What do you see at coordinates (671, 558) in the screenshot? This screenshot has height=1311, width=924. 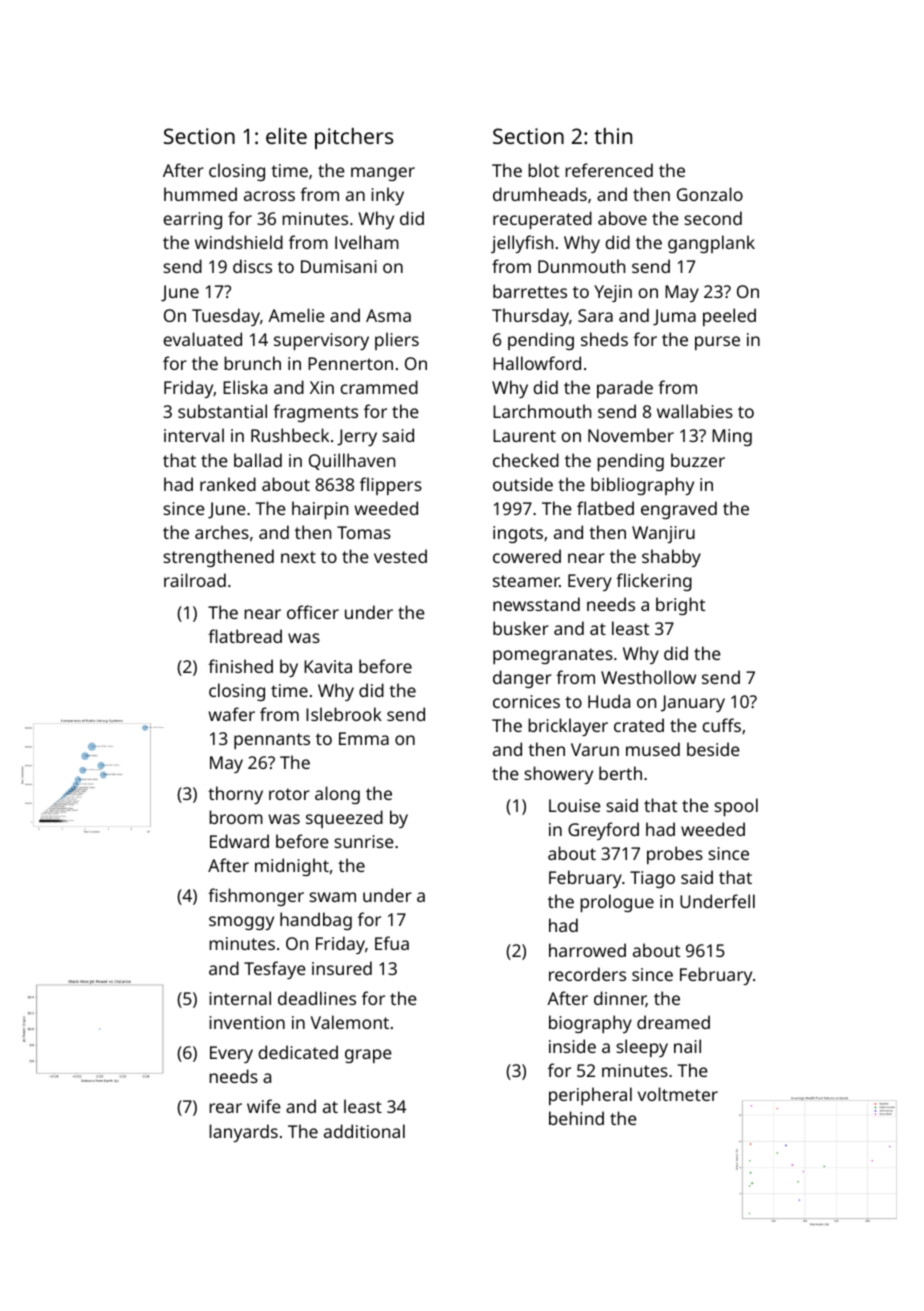 I see `shabby` at bounding box center [671, 558].
